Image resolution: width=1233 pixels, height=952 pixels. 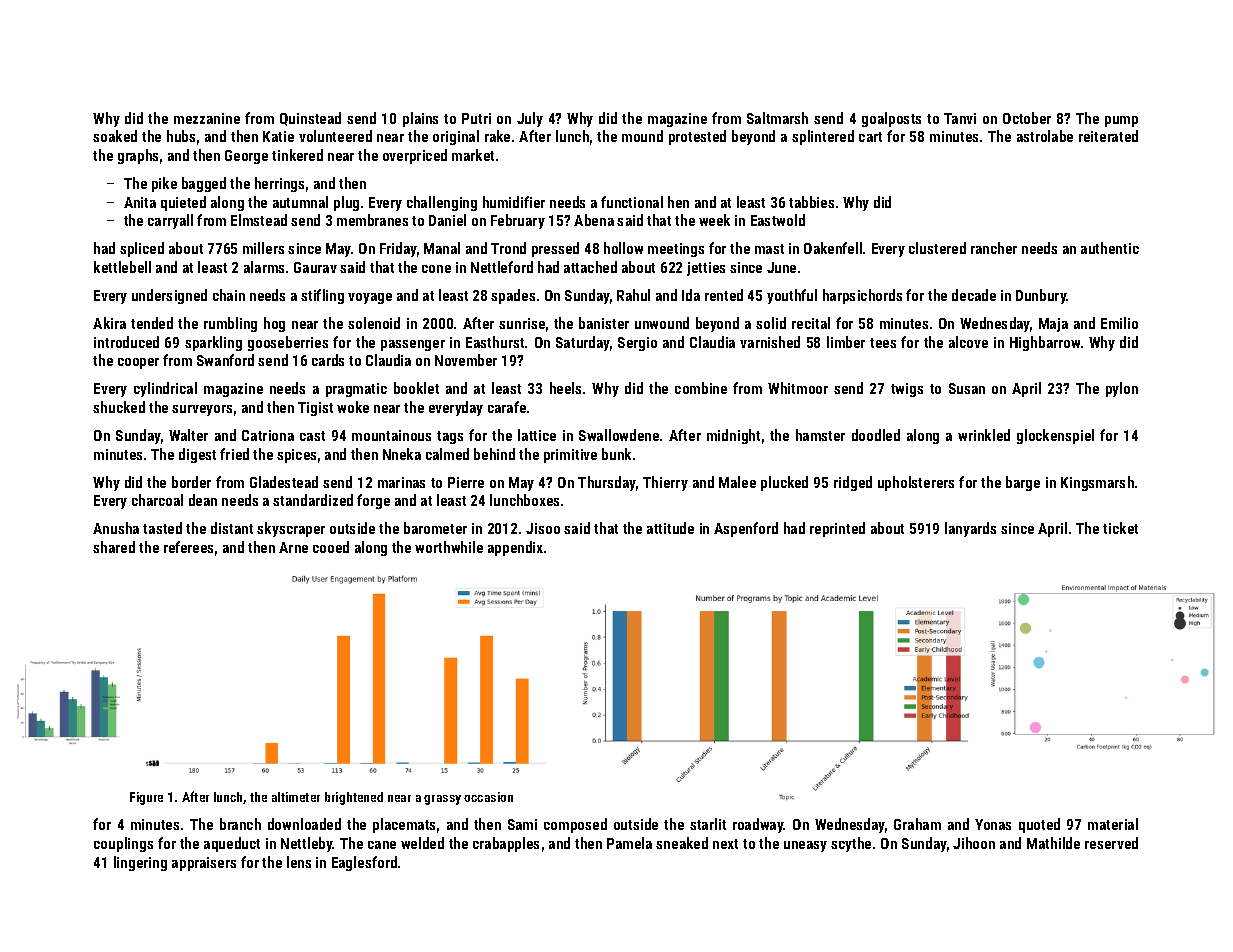 What do you see at coordinates (299, 862) in the screenshot?
I see `lens` at bounding box center [299, 862].
